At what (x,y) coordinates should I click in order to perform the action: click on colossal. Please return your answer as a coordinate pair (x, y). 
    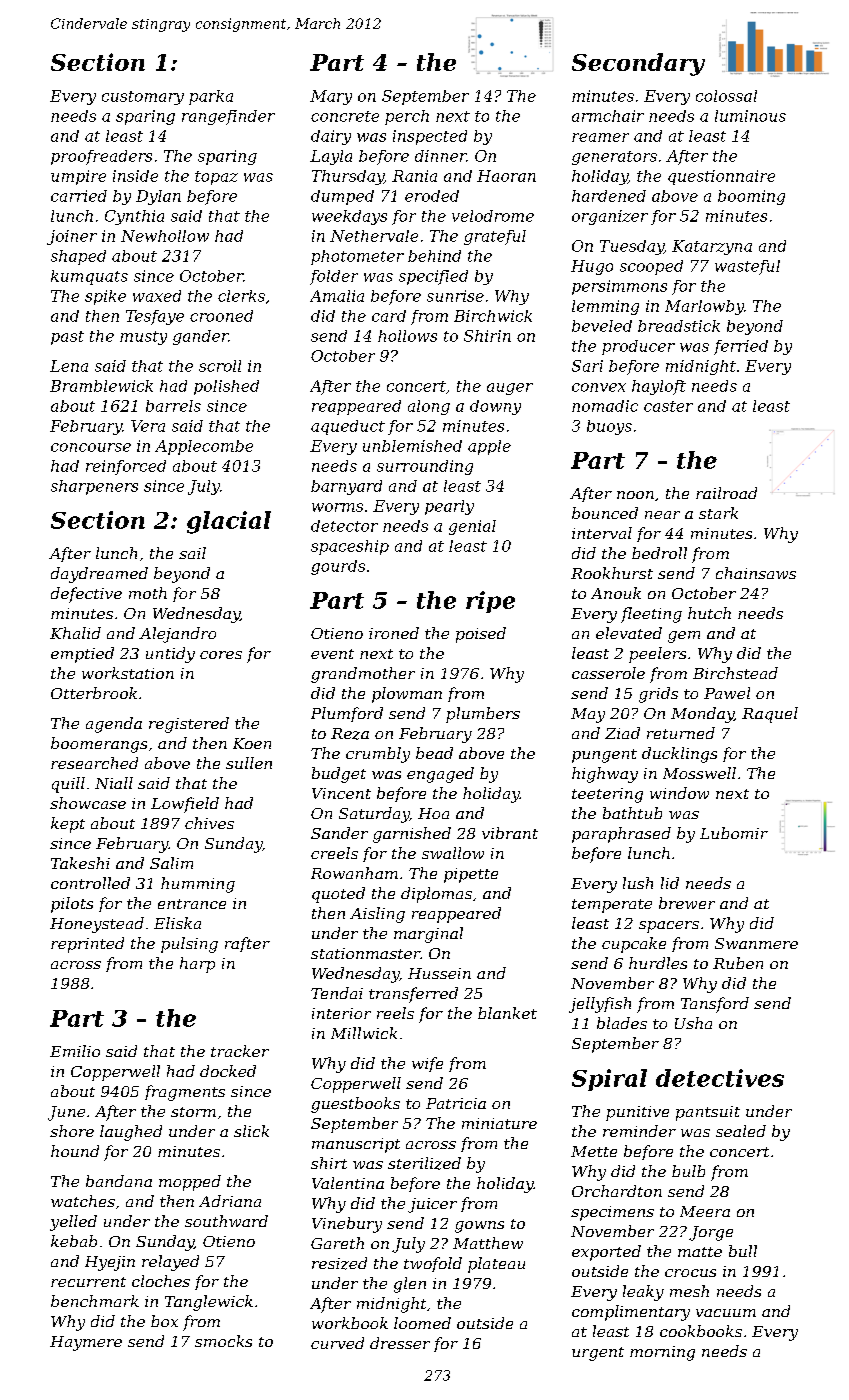
    Looking at the image, I should click on (726, 96).
